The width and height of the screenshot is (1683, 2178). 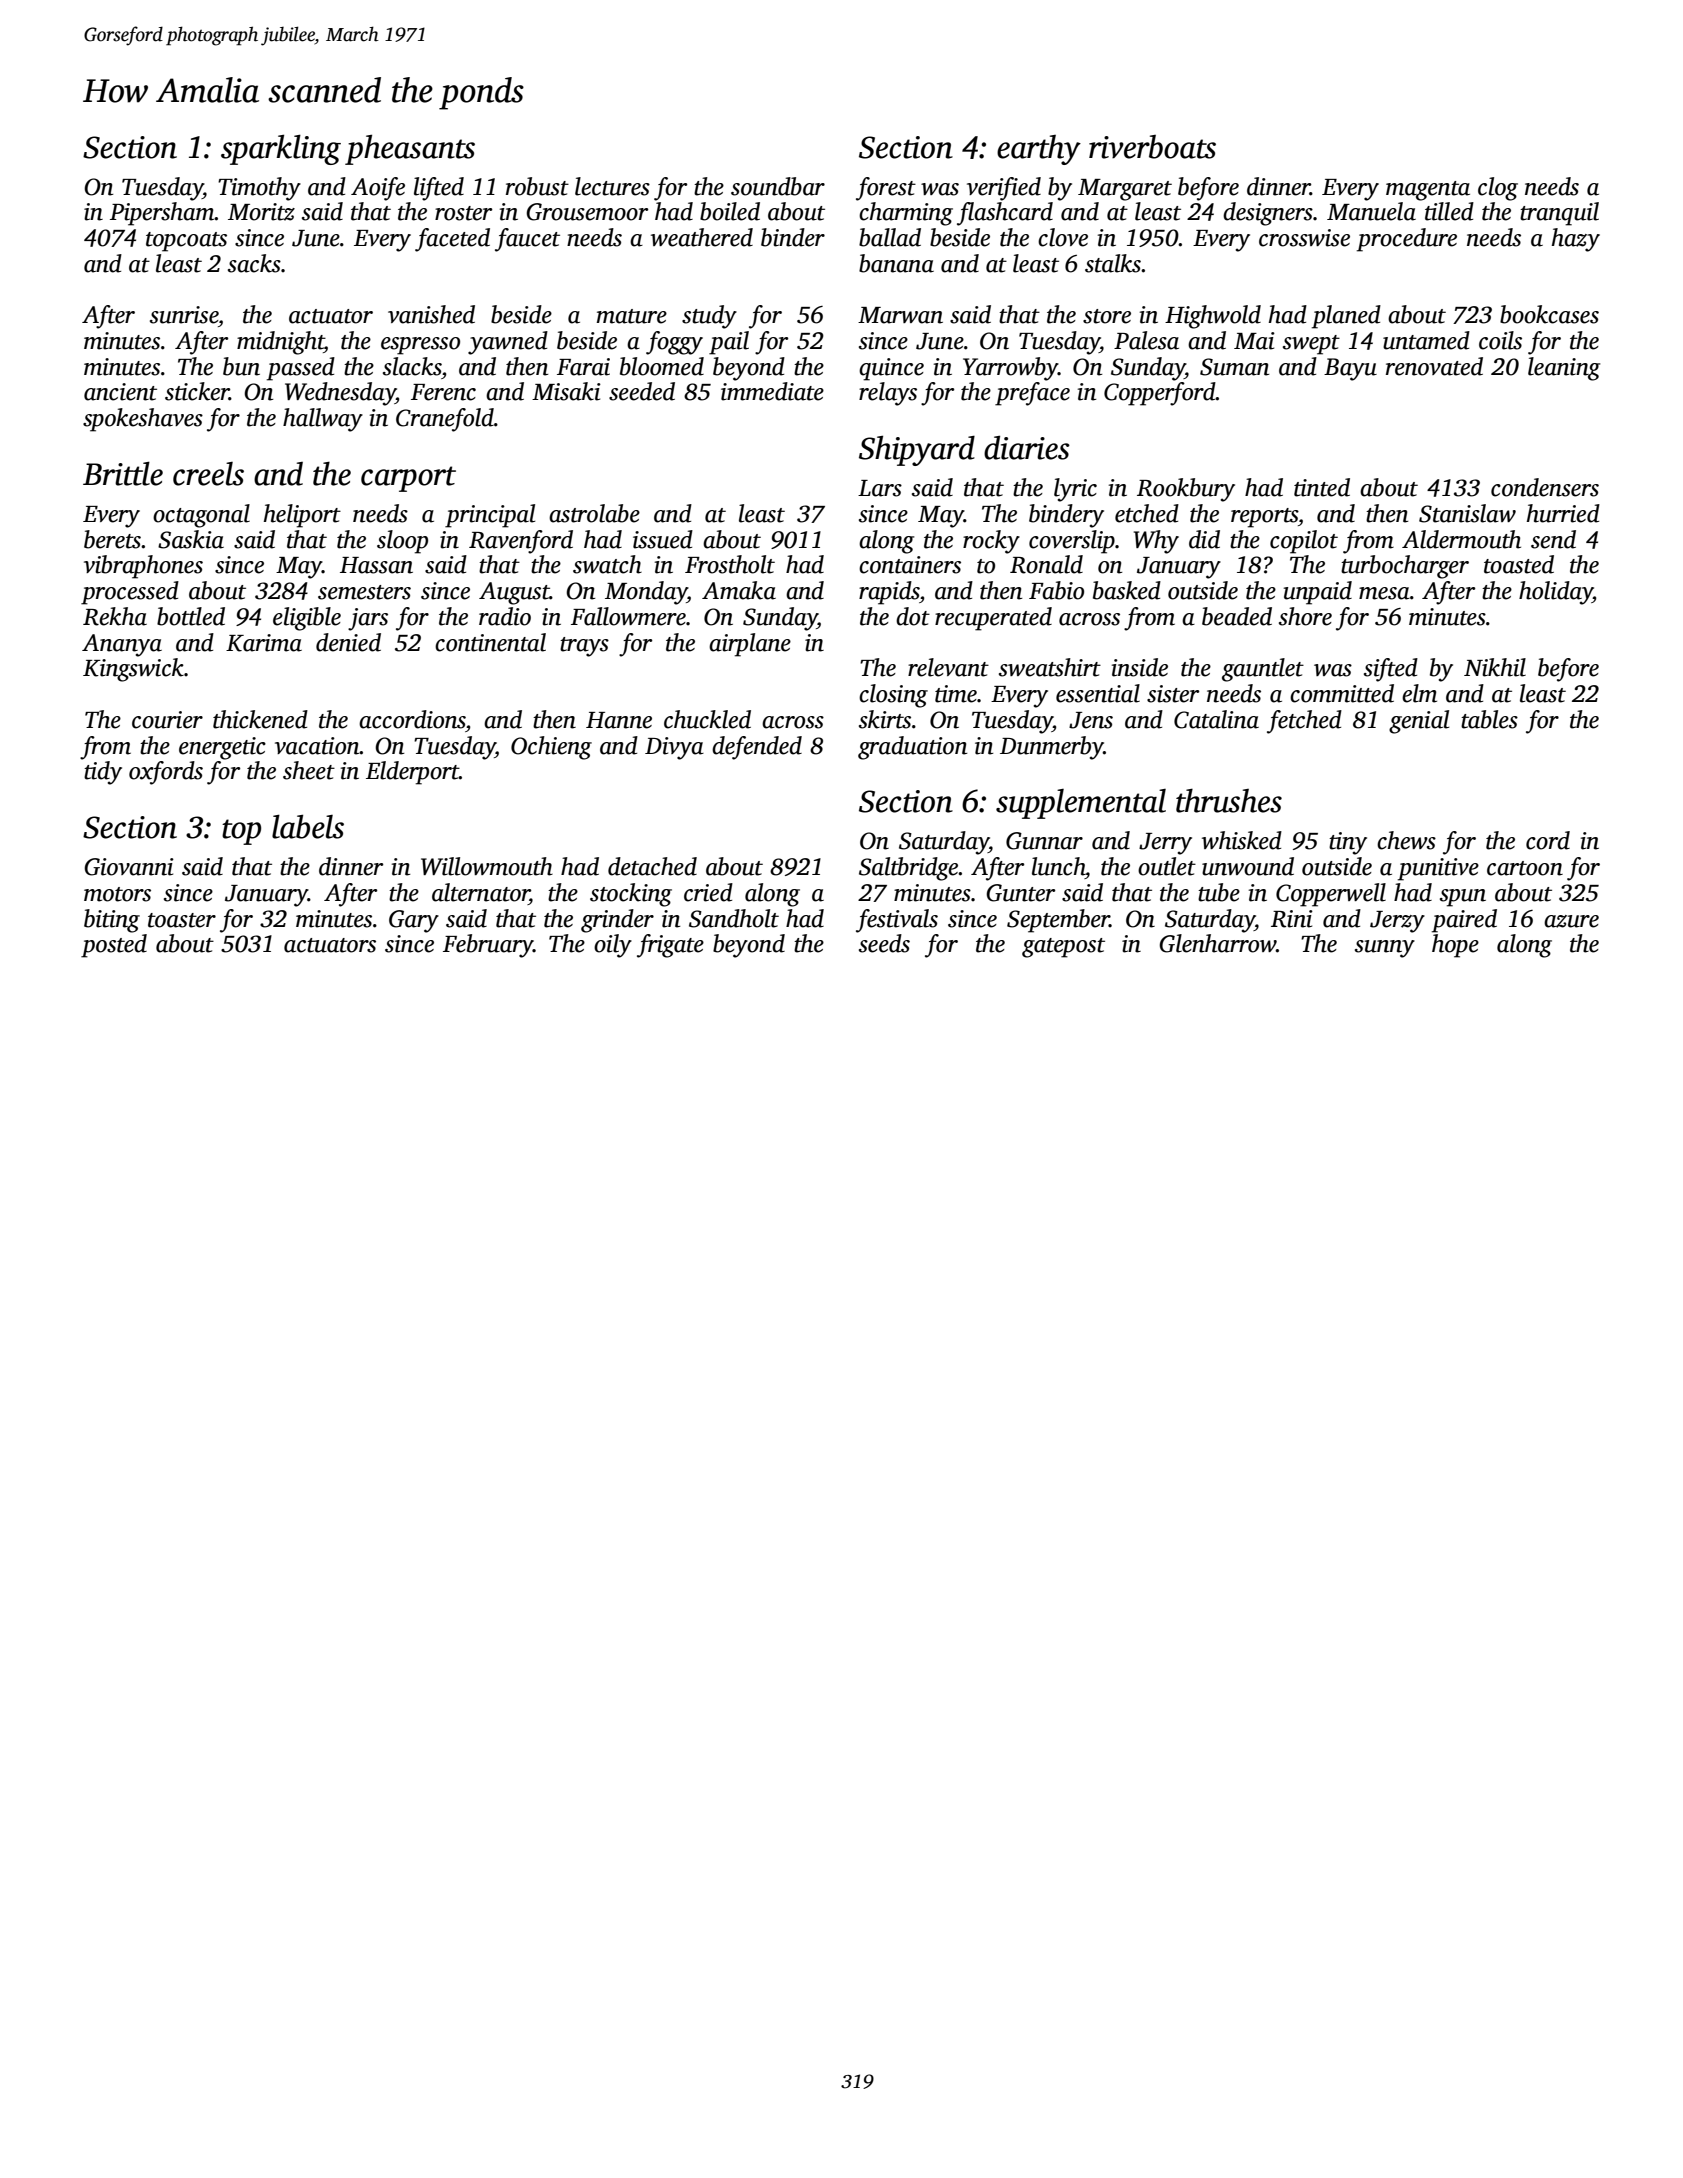 I want to click on Highwold, so click(x=1213, y=317).
